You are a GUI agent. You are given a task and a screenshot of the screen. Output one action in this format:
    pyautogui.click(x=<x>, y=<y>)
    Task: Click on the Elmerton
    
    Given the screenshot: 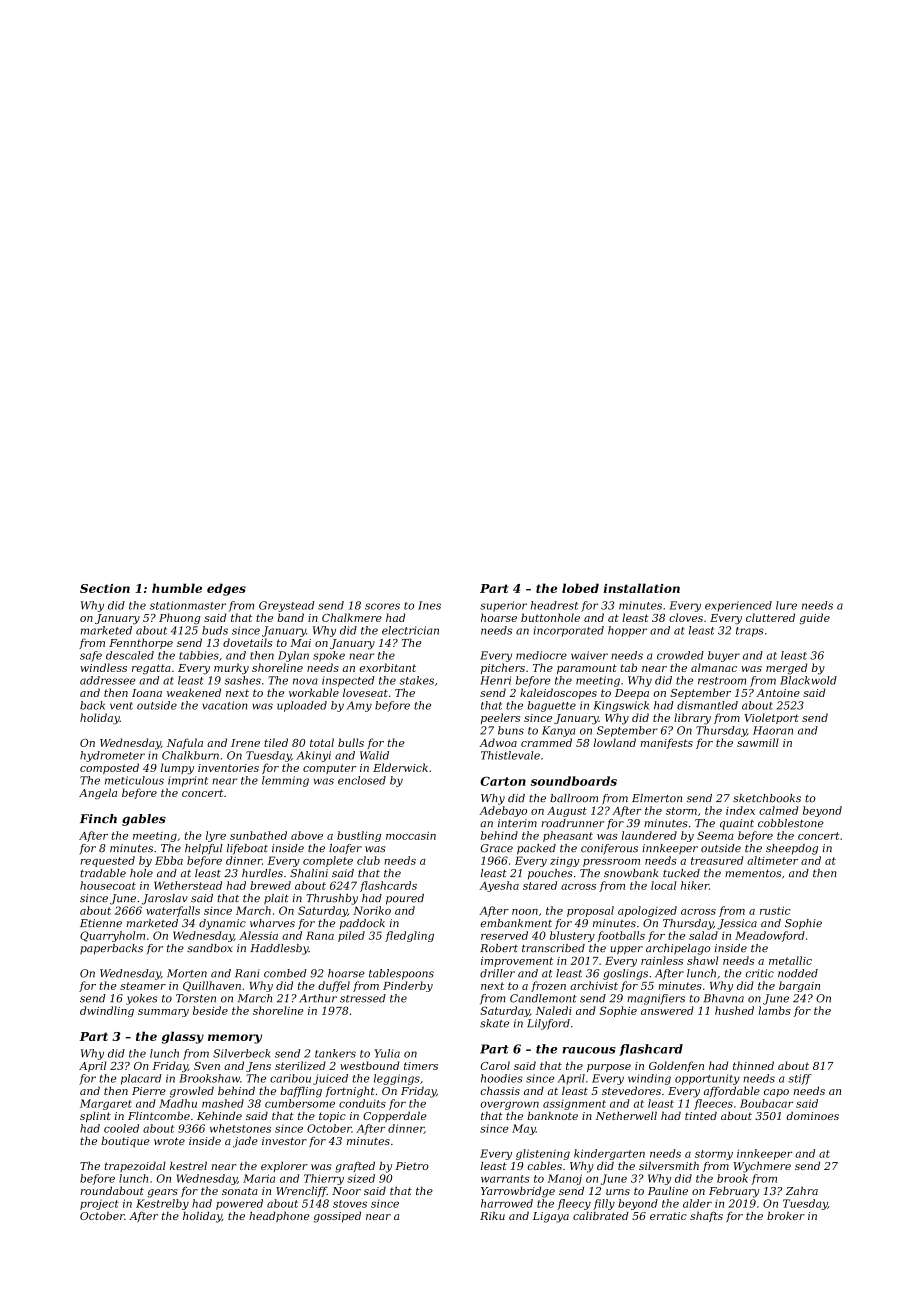 What is the action you would take?
    pyautogui.click(x=657, y=798)
